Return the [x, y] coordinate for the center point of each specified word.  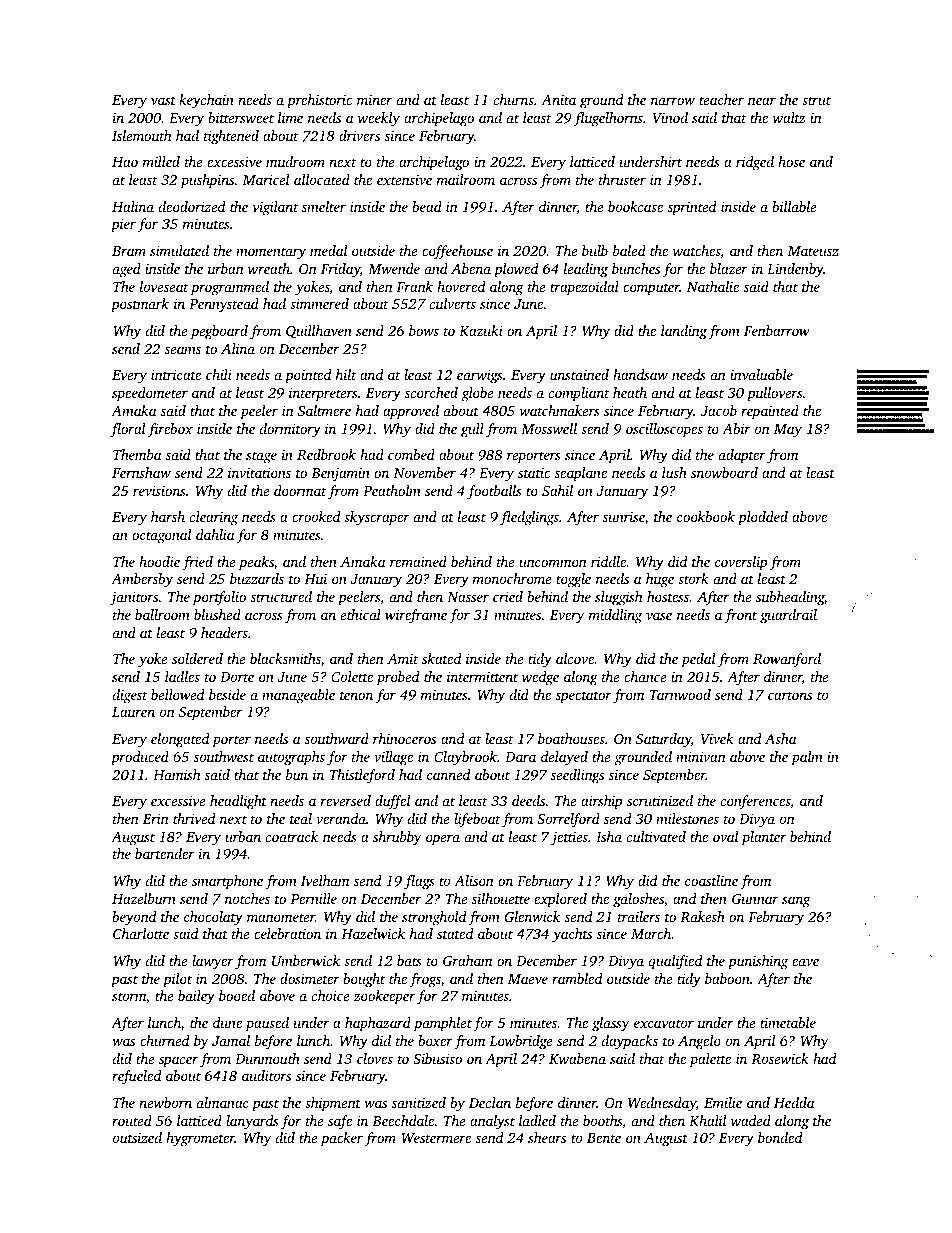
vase [659, 616]
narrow [673, 101]
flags [419, 882]
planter [764, 838]
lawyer [213, 962]
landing [684, 332]
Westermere [436, 1138]
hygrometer [200, 1139]
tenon [356, 695]
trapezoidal [584, 288]
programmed [230, 288]
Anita [558, 100]
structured [281, 596]
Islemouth [141, 135]
